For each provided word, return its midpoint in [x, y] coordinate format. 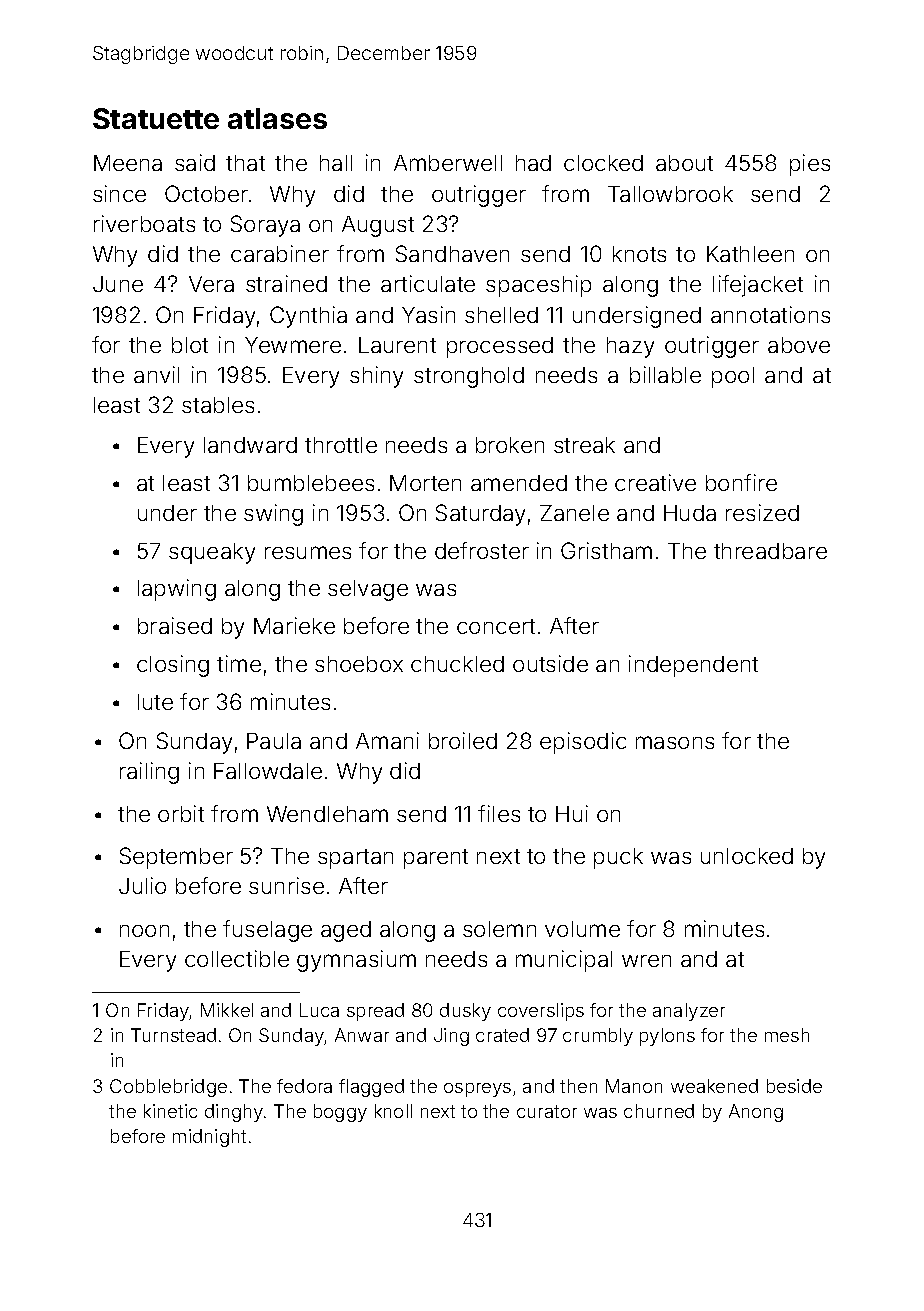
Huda [690, 513]
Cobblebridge [168, 1088]
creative [655, 482]
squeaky [212, 553]
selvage [368, 590]
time [239, 663]
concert [496, 626]
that [245, 163]
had [533, 163]
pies [810, 165]
